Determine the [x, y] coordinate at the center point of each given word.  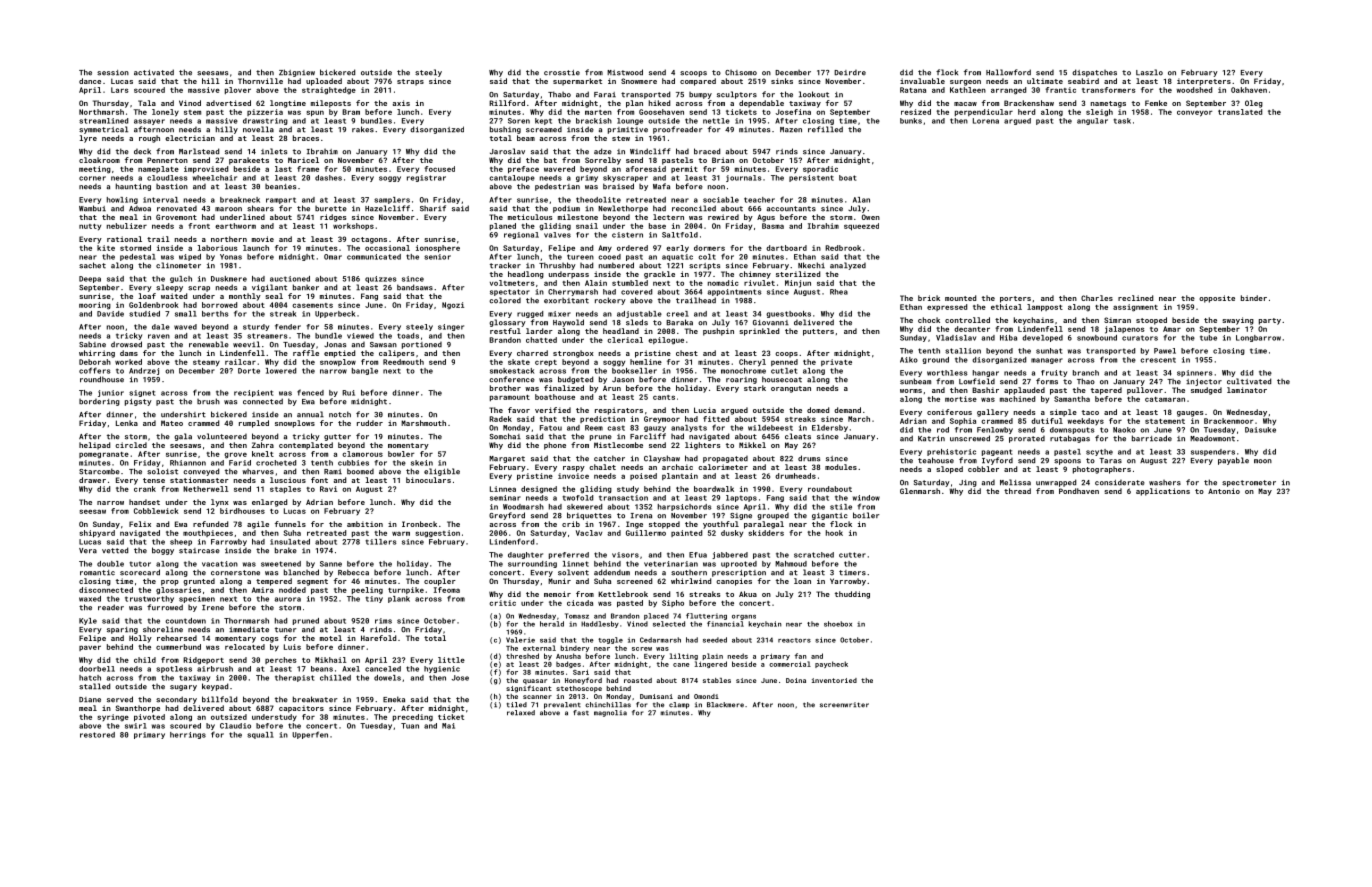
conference [512, 379]
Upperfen [310, 735]
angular [1092, 121]
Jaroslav [507, 151]
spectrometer [1249, 483]
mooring [95, 306]
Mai [448, 726]
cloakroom [99, 160]
